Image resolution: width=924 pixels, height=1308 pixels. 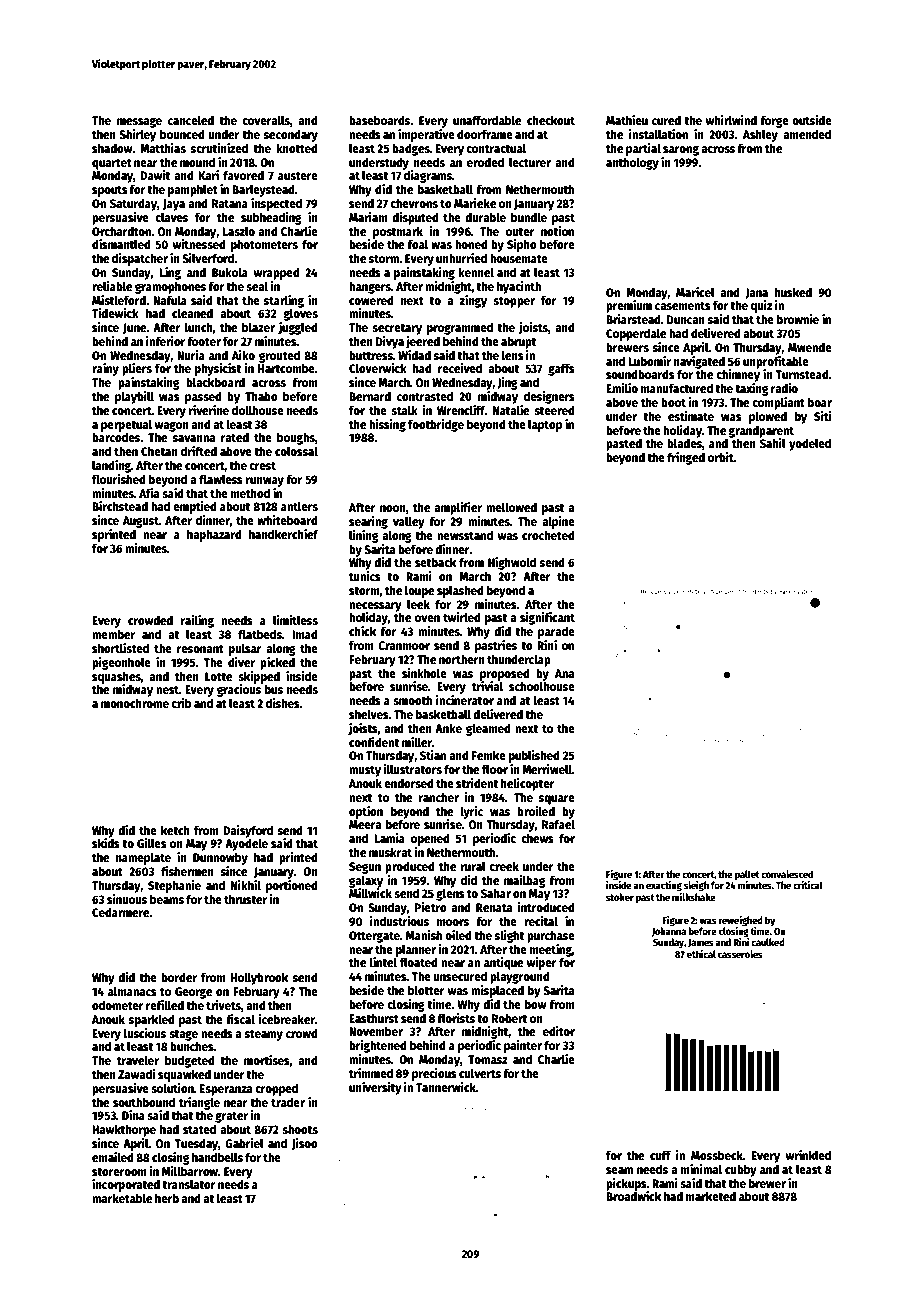 What do you see at coordinates (120, 506) in the screenshot?
I see `Birchstead` at bounding box center [120, 506].
